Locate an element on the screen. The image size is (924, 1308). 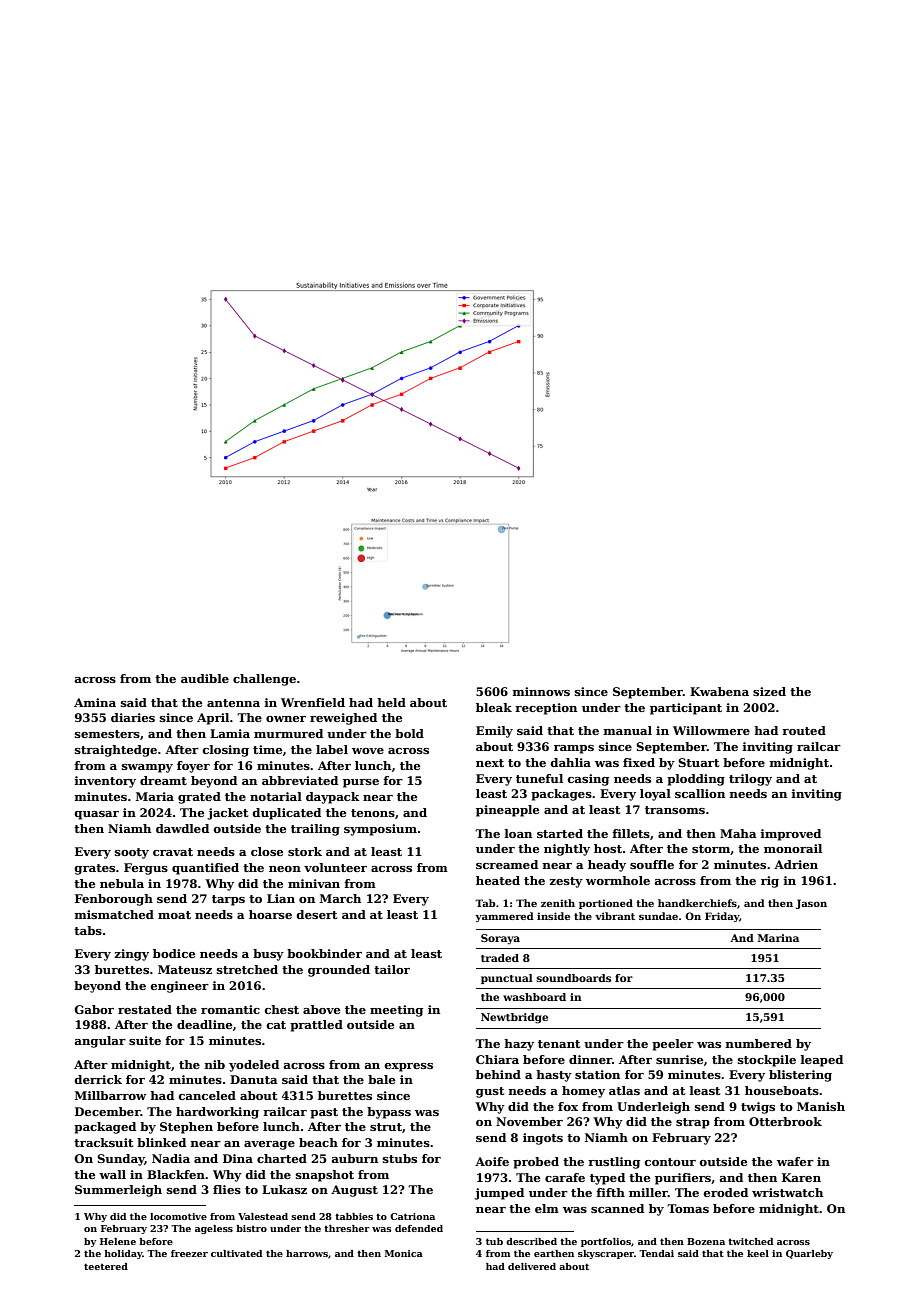
Tendai is located at coordinates (656, 1253).
